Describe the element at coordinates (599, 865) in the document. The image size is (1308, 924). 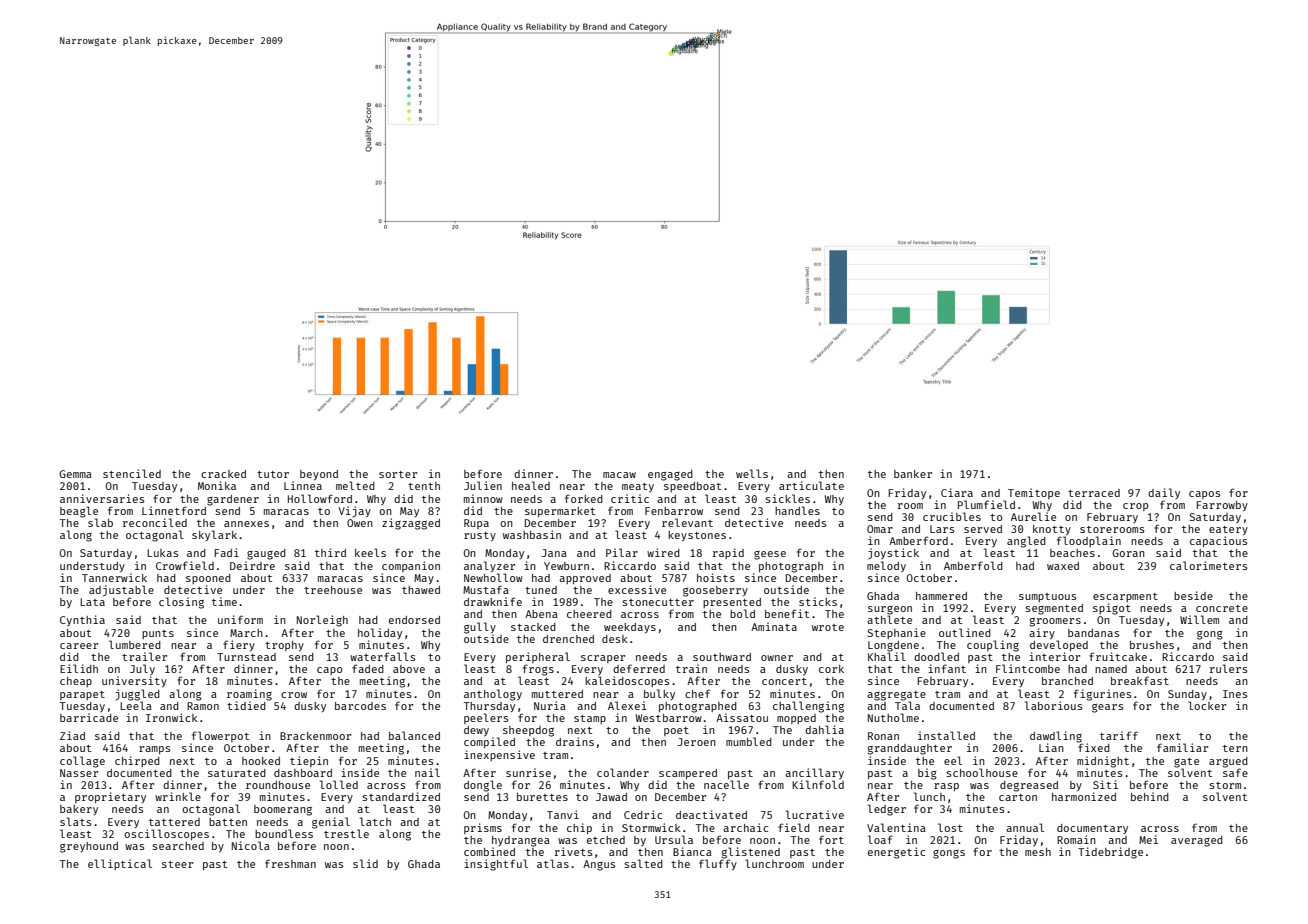
I see `Angus` at that location.
